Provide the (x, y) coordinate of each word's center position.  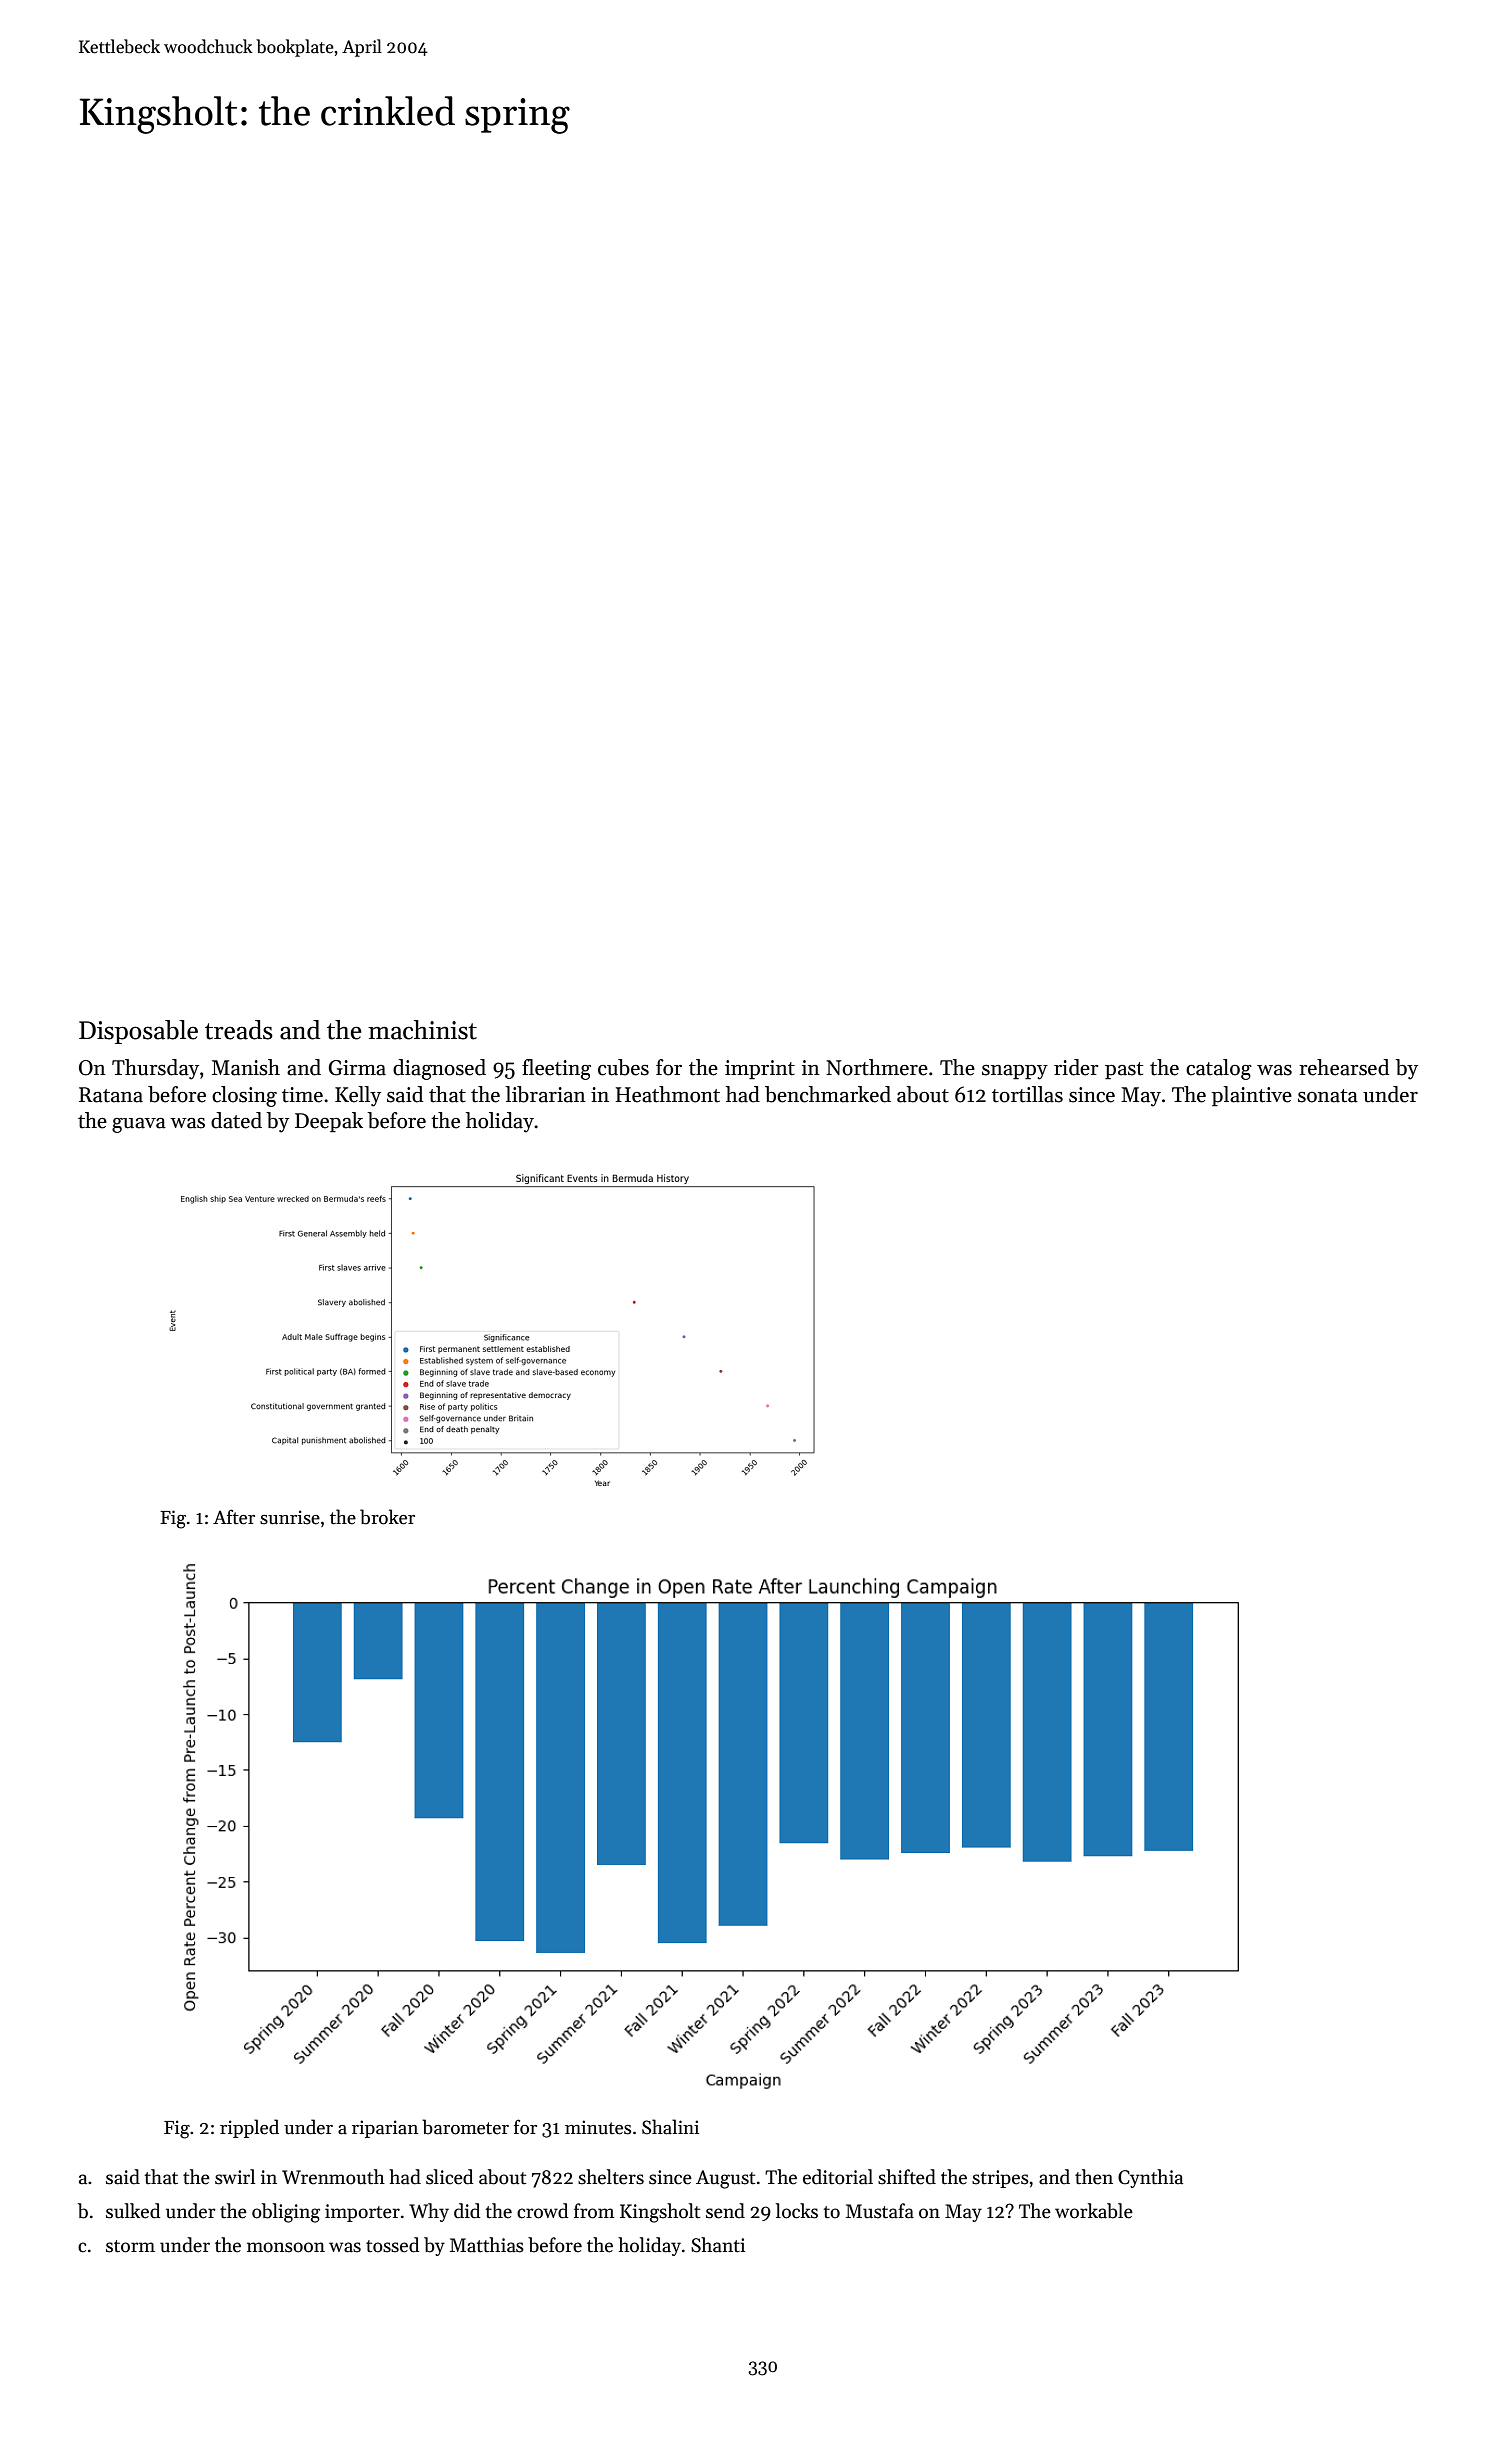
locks (797, 2211)
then (1094, 2177)
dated (236, 1120)
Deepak (329, 1122)
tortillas (1027, 1094)
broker (387, 1517)
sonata (1328, 1096)
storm (130, 2246)
